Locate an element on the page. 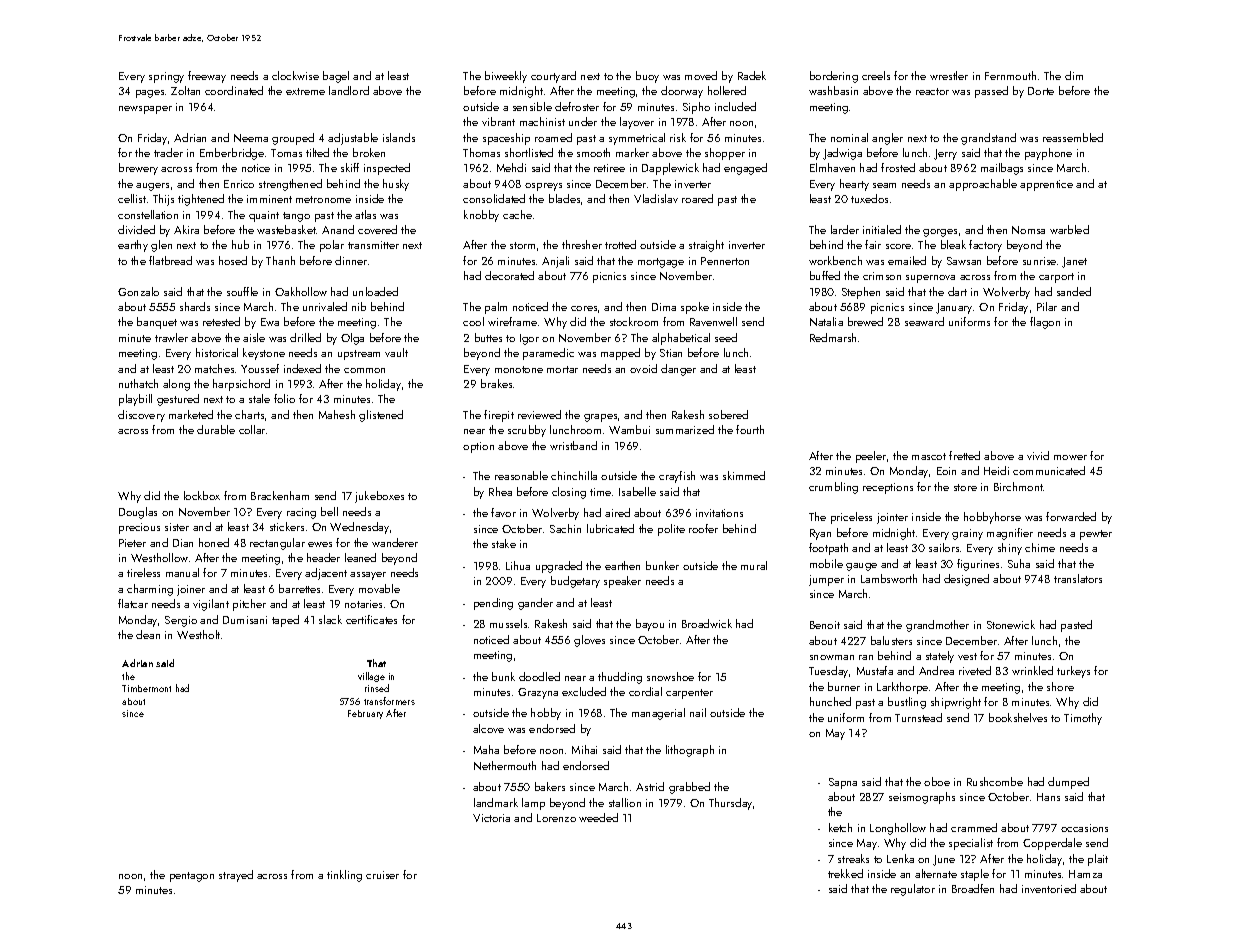 This image has width=1233, height=952. trekked is located at coordinates (845, 873).
